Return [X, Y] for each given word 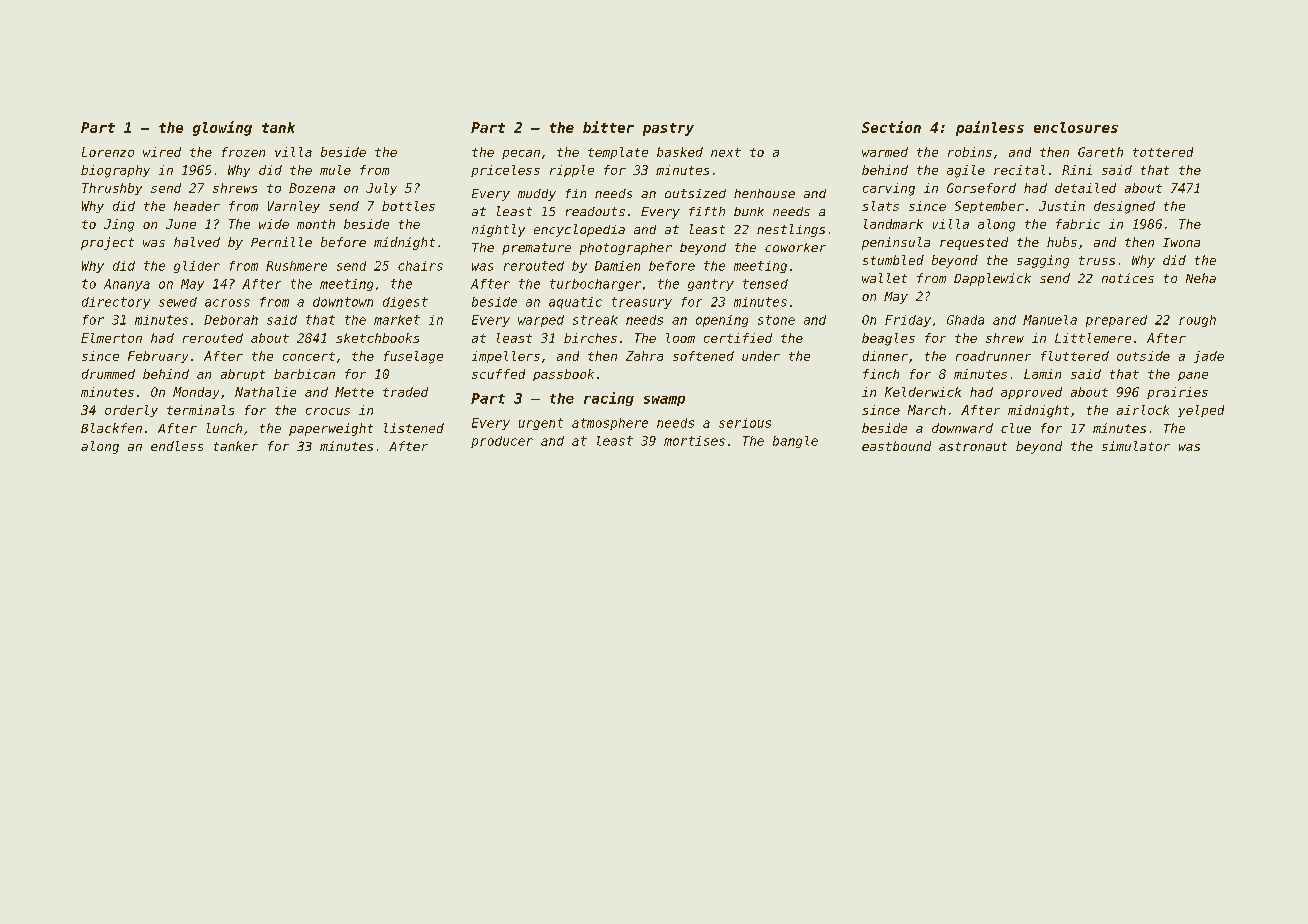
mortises [694, 441]
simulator [1136, 446]
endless [177, 446]
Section [891, 127]
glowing [222, 128]
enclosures [1076, 127]
